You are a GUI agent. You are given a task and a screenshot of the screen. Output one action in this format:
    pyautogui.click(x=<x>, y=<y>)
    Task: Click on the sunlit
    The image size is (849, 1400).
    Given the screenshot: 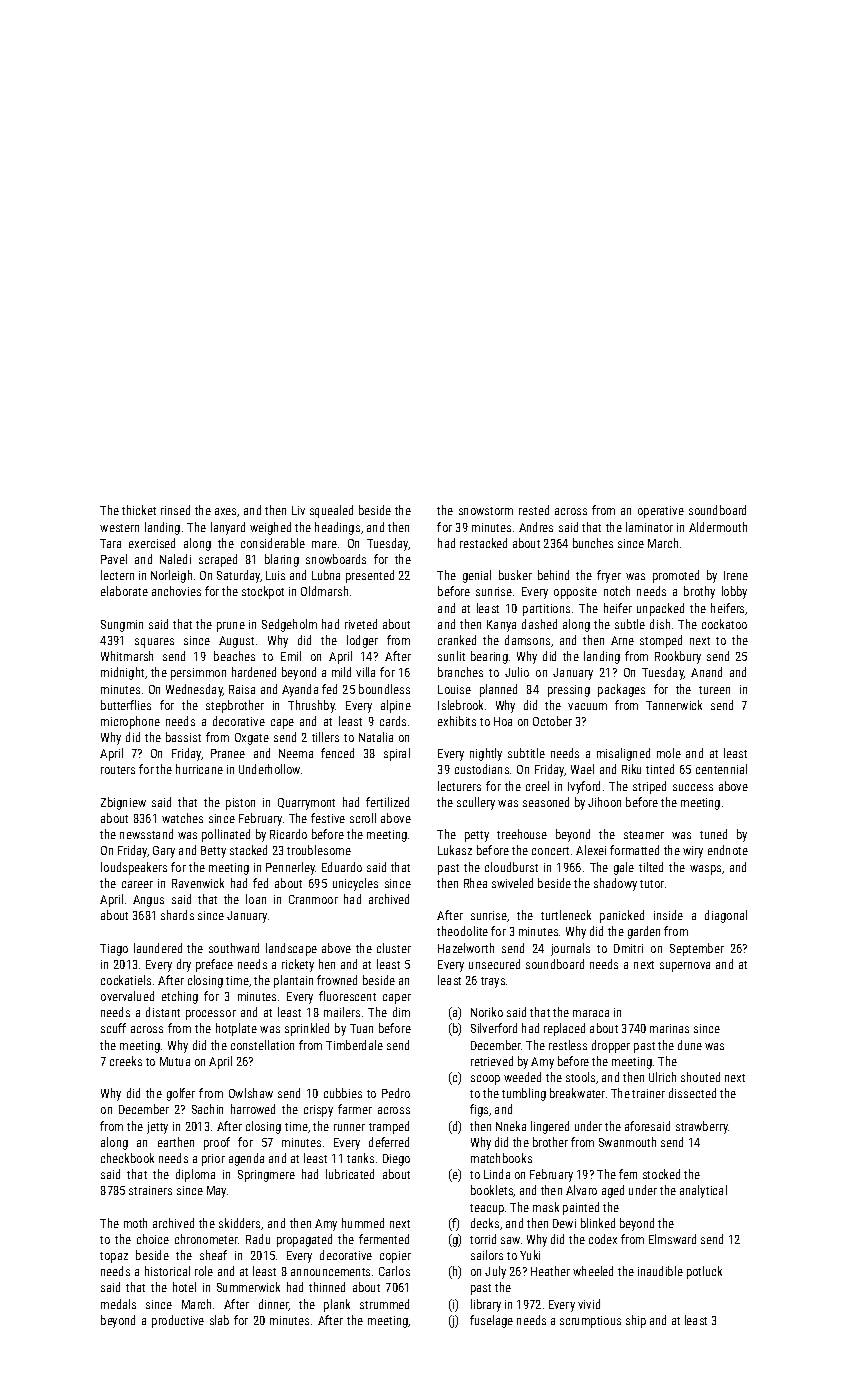 What is the action you would take?
    pyautogui.click(x=451, y=656)
